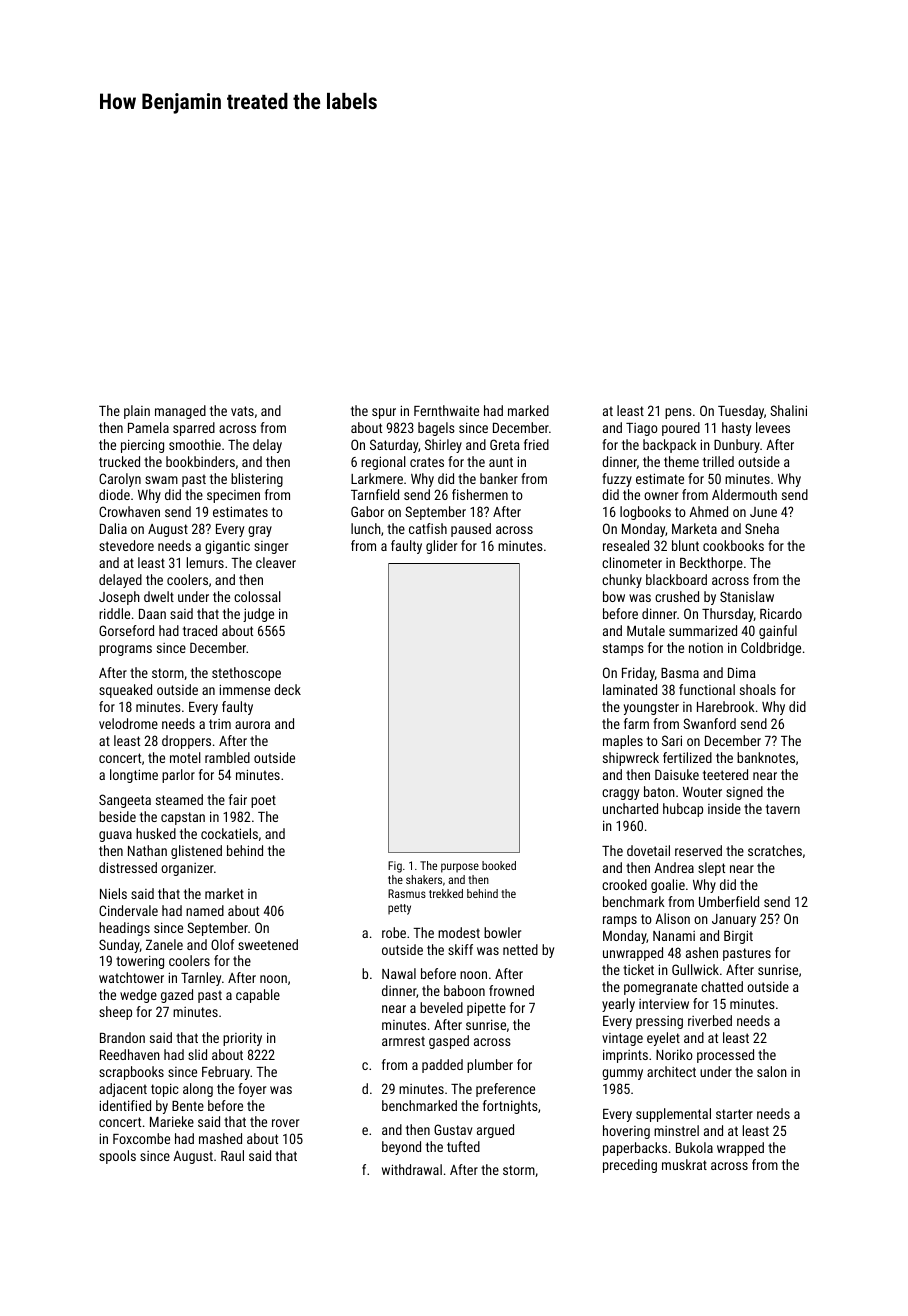 Image resolution: width=908 pixels, height=1316 pixels. I want to click on Fernthwaite, so click(446, 410).
